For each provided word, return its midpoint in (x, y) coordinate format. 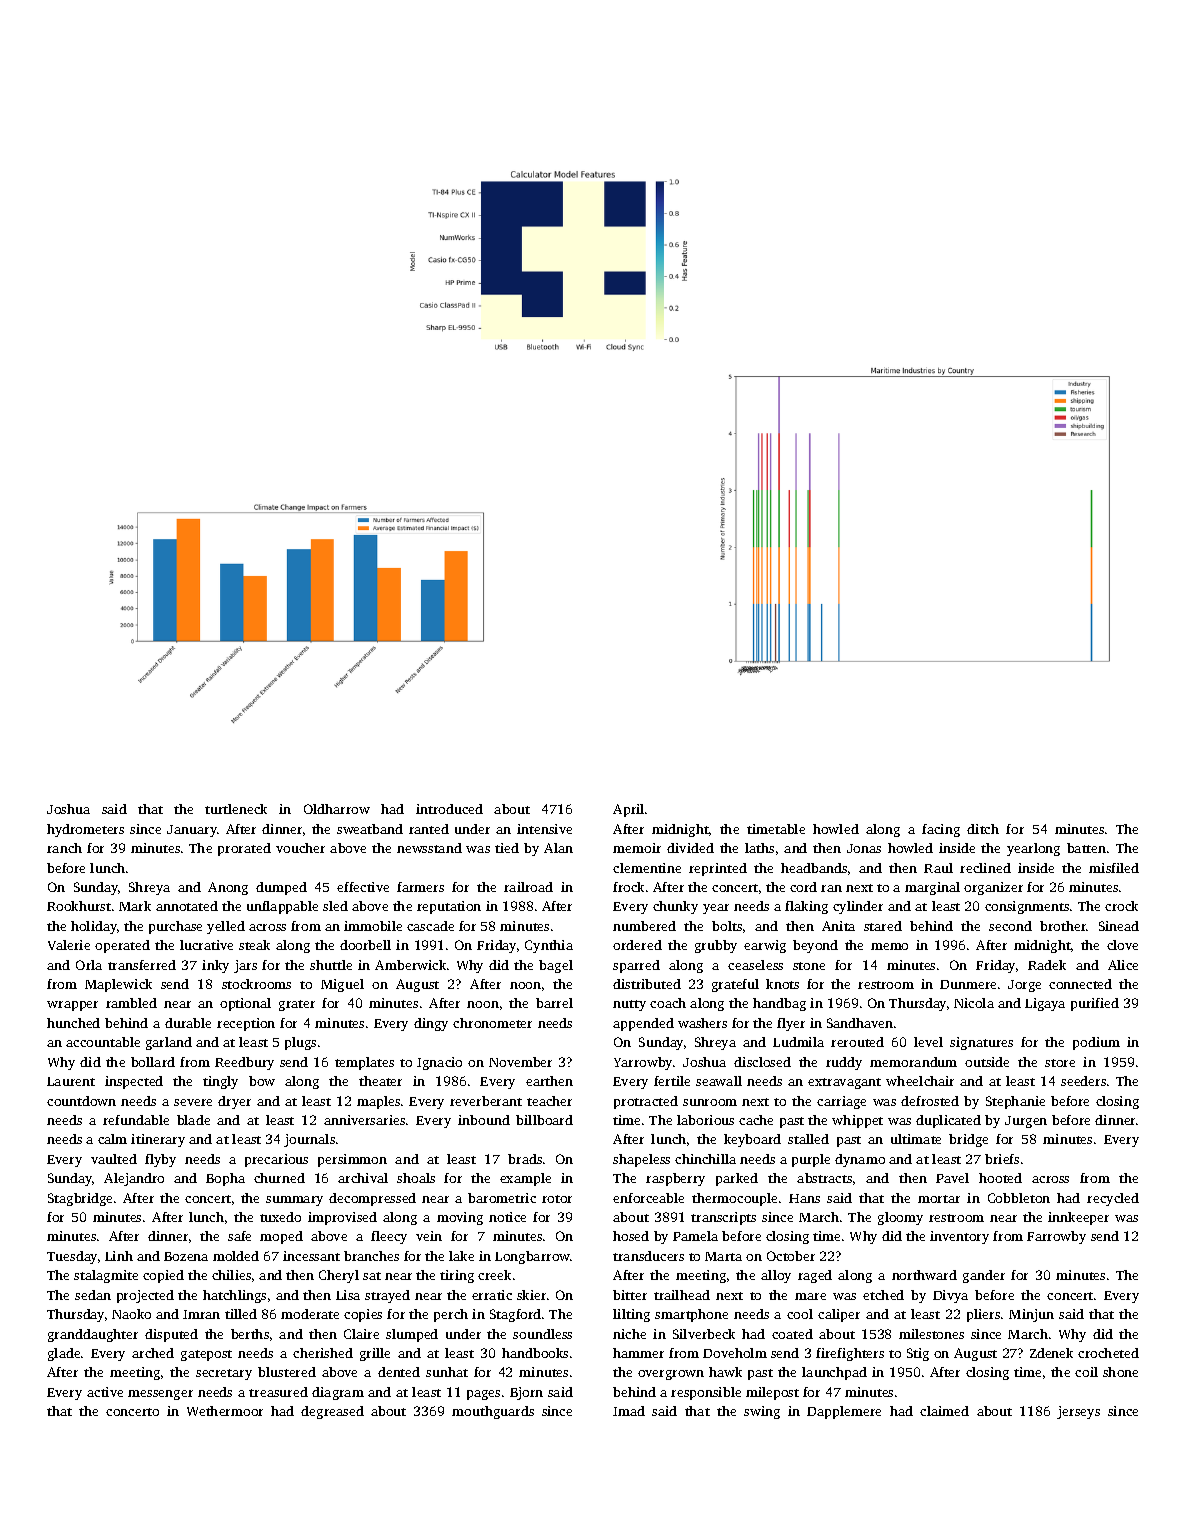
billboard (544, 1120)
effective (363, 887)
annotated (187, 906)
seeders (1083, 1081)
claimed (944, 1411)
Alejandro (134, 1179)
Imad (629, 1411)
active (105, 1392)
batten (1086, 848)
